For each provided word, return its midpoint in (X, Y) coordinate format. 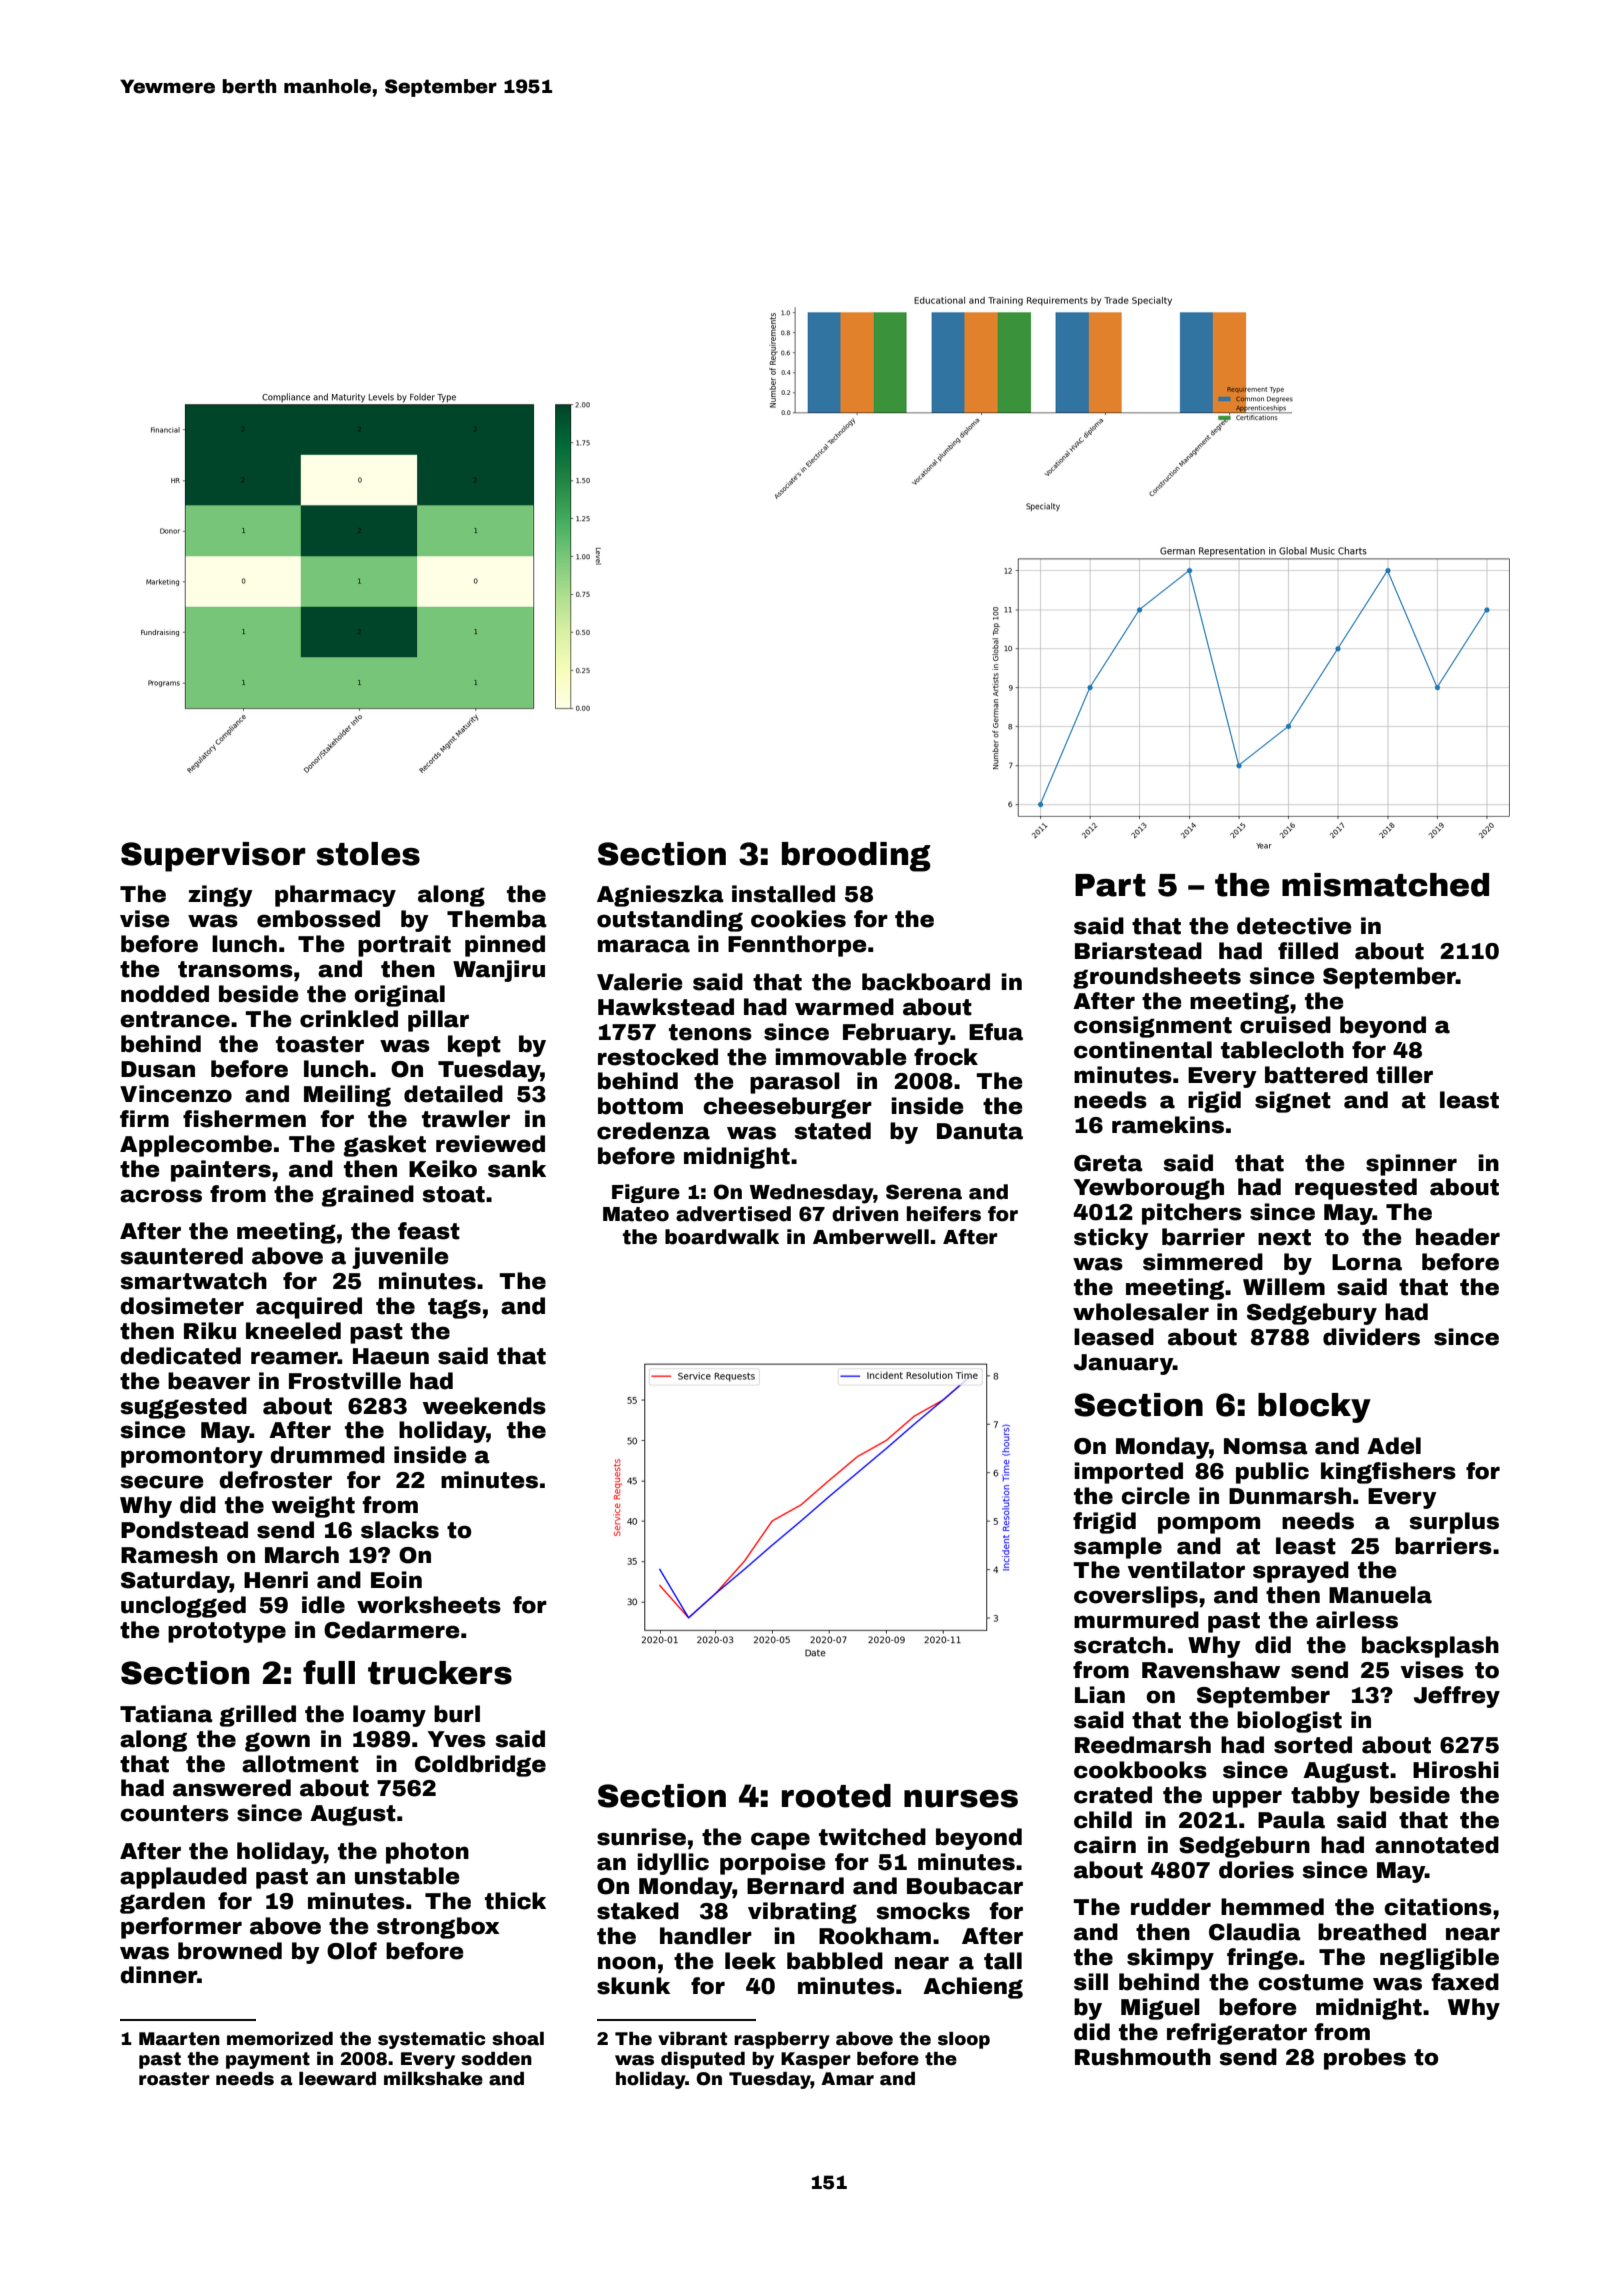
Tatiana (166, 1714)
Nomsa (1266, 1446)
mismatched (1385, 885)
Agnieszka (660, 896)
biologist (1289, 1722)
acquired (309, 1308)
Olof (352, 1951)
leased (1114, 1337)
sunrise (641, 1837)
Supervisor (213, 857)
